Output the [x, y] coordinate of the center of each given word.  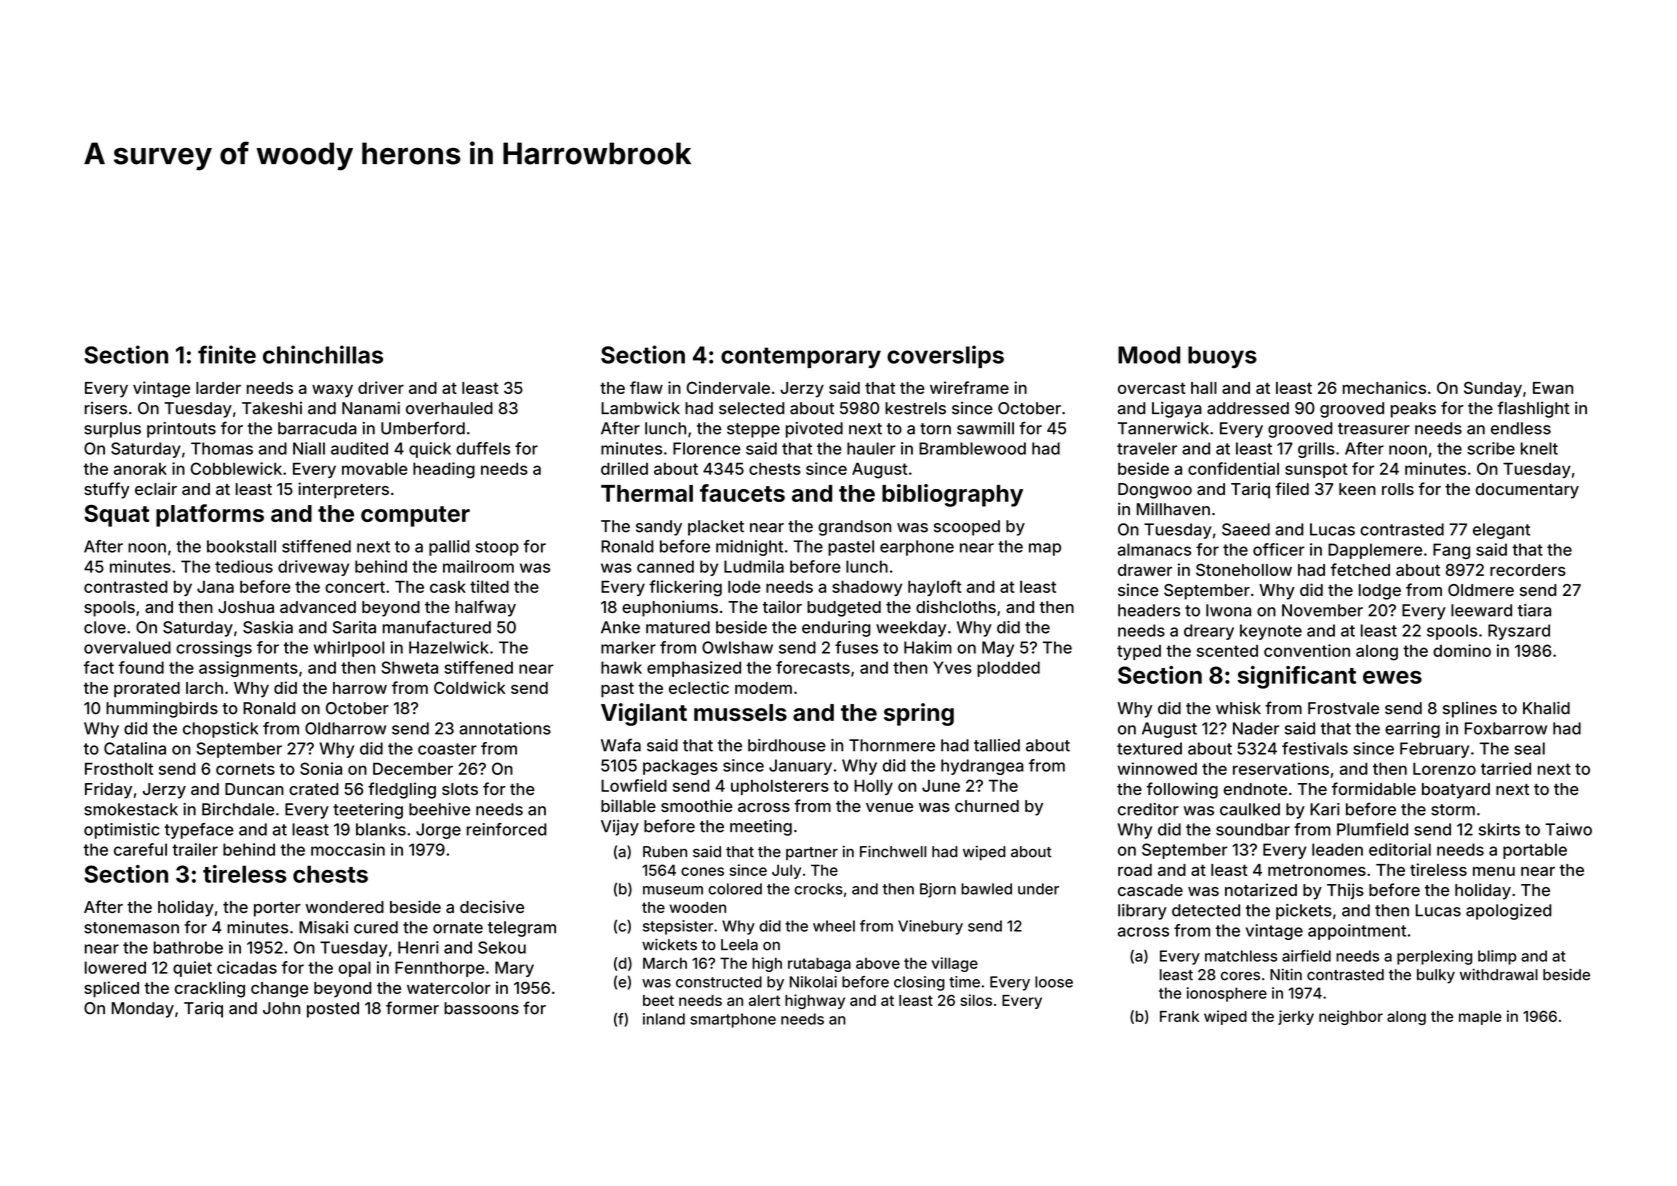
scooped [967, 528]
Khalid [1546, 708]
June [941, 786]
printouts [181, 430]
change [279, 990]
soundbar [1253, 829]
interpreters [343, 490]
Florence [707, 448]
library [1142, 912]
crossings [214, 649]
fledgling [402, 790]
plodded [1008, 669]
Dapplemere [1375, 551]
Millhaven [1173, 509]
